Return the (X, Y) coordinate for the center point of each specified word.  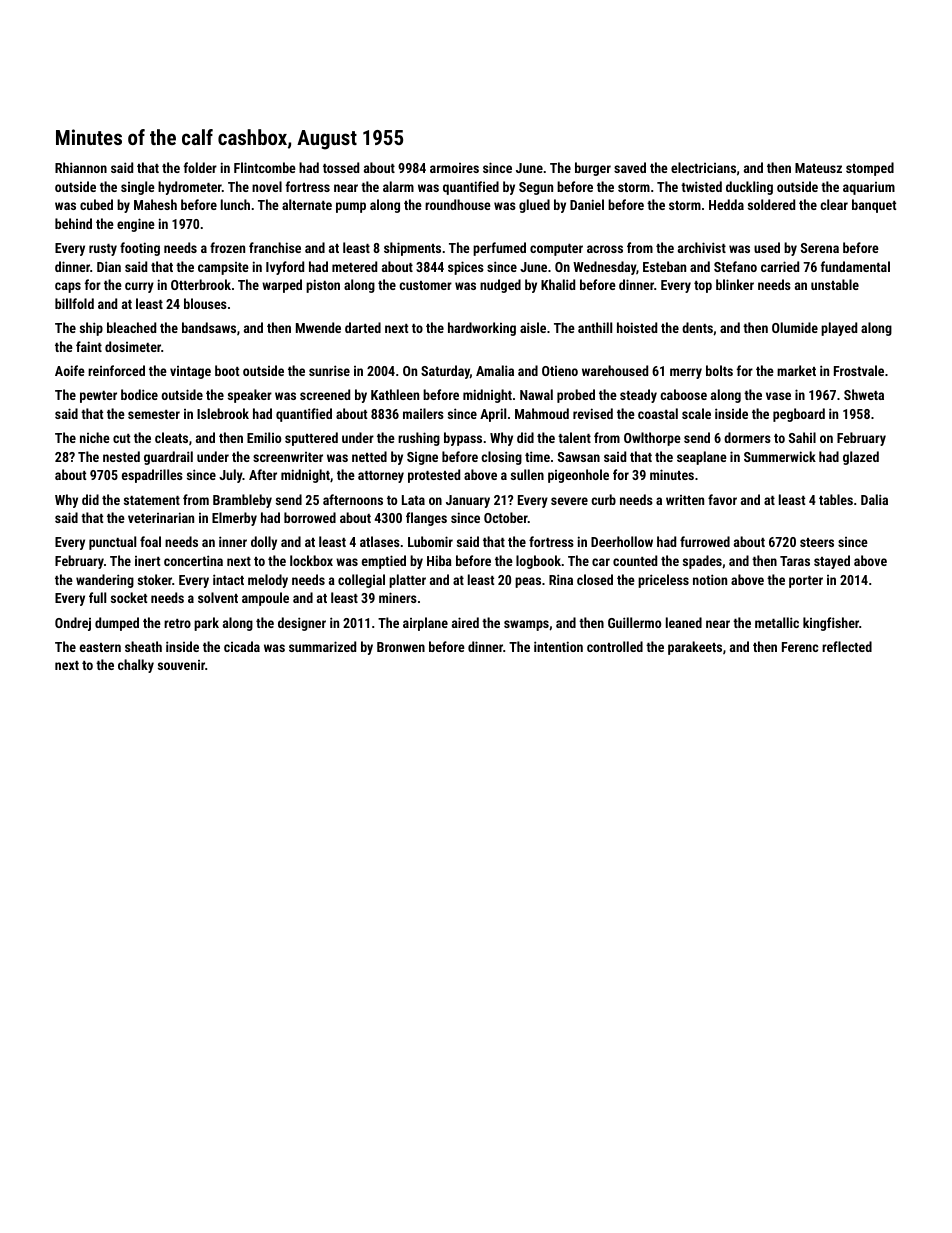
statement (152, 500)
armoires (454, 168)
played (839, 329)
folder (200, 167)
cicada (242, 646)
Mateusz (818, 168)
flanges (426, 519)
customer (425, 285)
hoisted (637, 327)
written (685, 500)
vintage (190, 372)
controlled (615, 646)
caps (68, 287)
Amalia (495, 370)
